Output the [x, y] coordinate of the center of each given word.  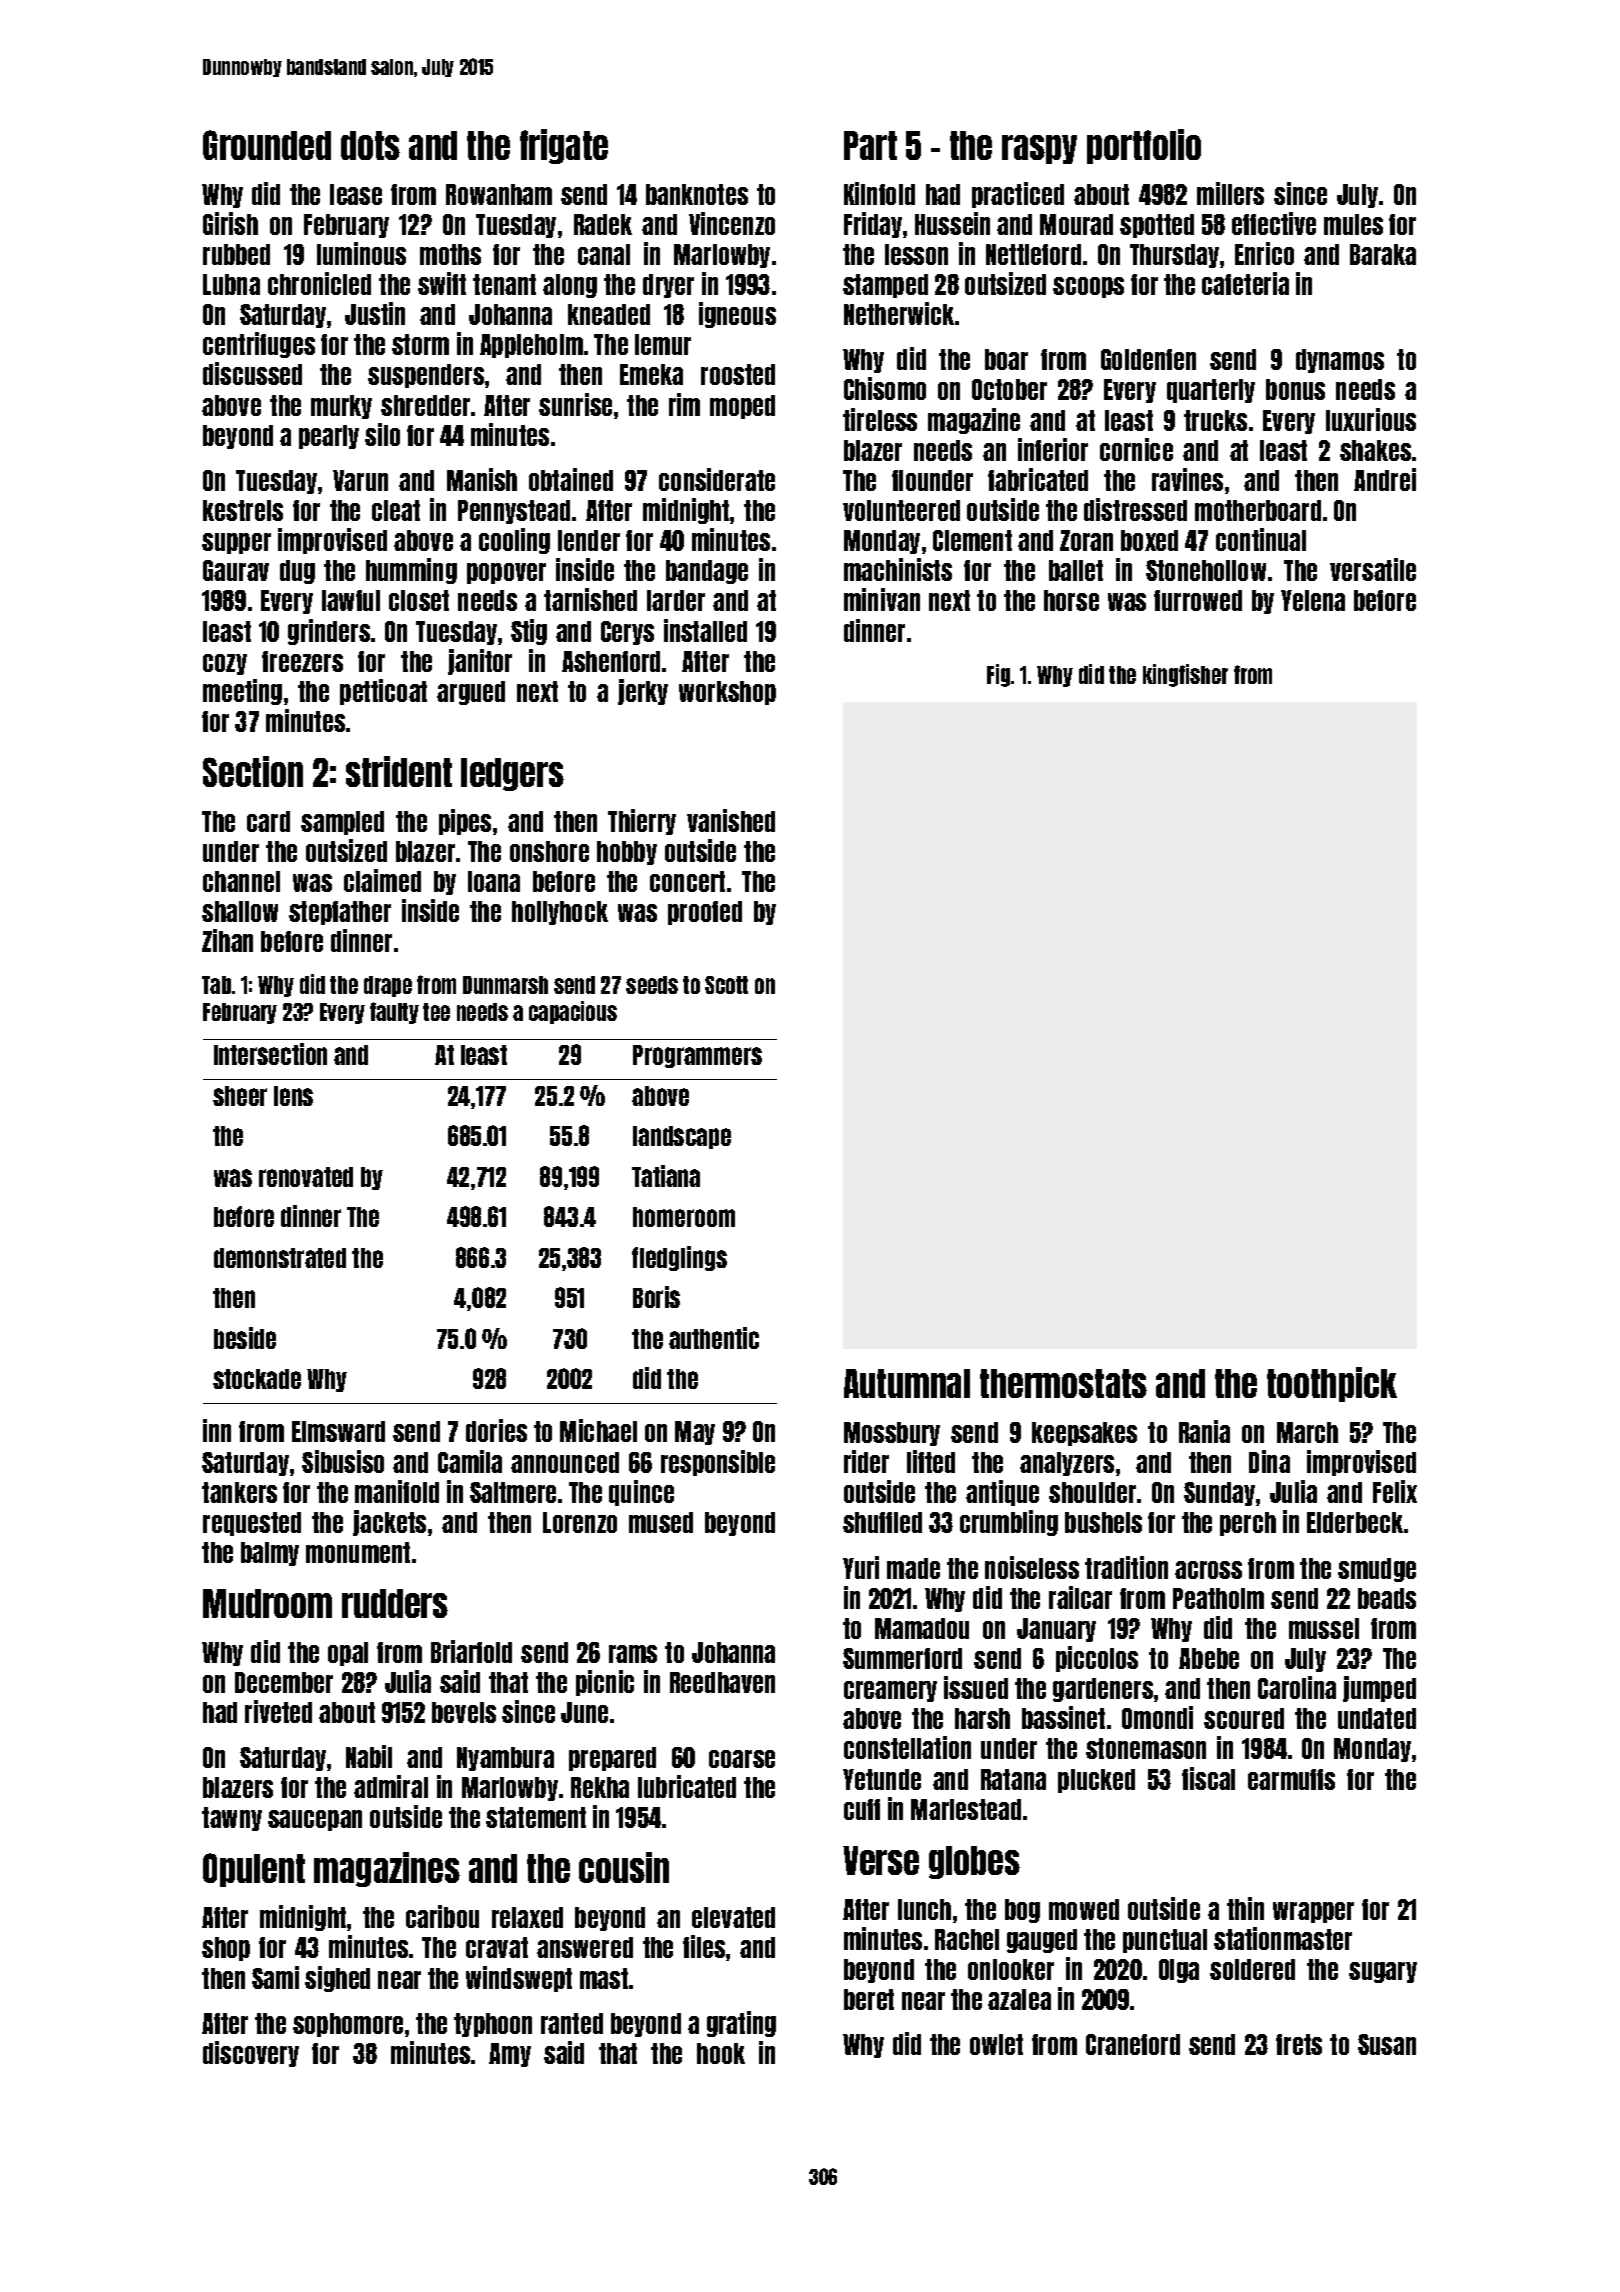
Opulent [254, 1870]
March [1307, 1432]
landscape [682, 1137]
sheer [240, 1096]
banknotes [697, 194]
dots [370, 145]
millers [1230, 193]
